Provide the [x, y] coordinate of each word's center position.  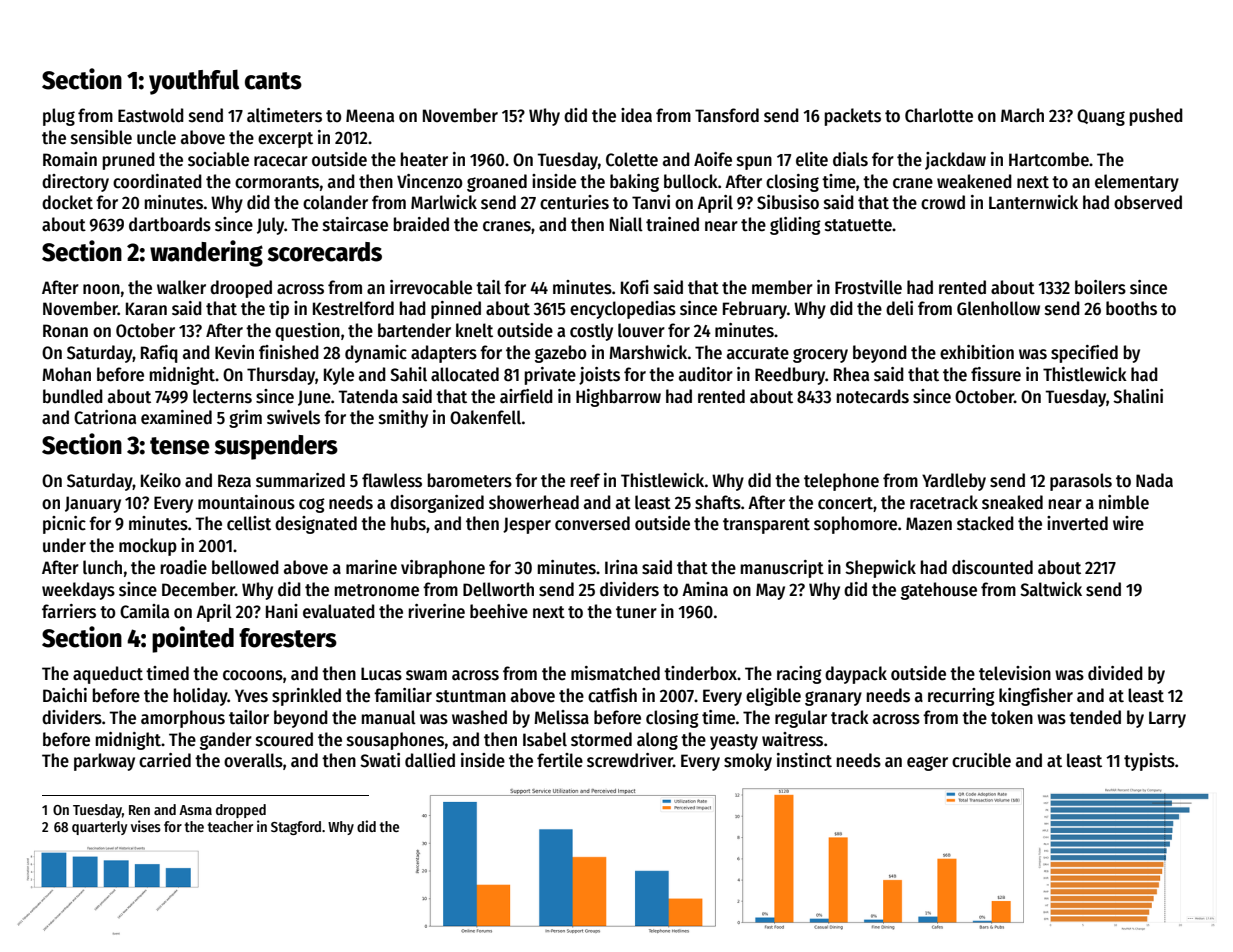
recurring [961, 697]
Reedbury [790, 376]
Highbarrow [618, 398]
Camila [144, 611]
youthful [194, 82]
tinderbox [701, 673]
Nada [1154, 480]
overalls [253, 760]
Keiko [161, 480]
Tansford [727, 115]
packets [853, 117]
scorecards [325, 252]
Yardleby [954, 482]
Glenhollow [998, 308]
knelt [474, 330]
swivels [293, 417]
